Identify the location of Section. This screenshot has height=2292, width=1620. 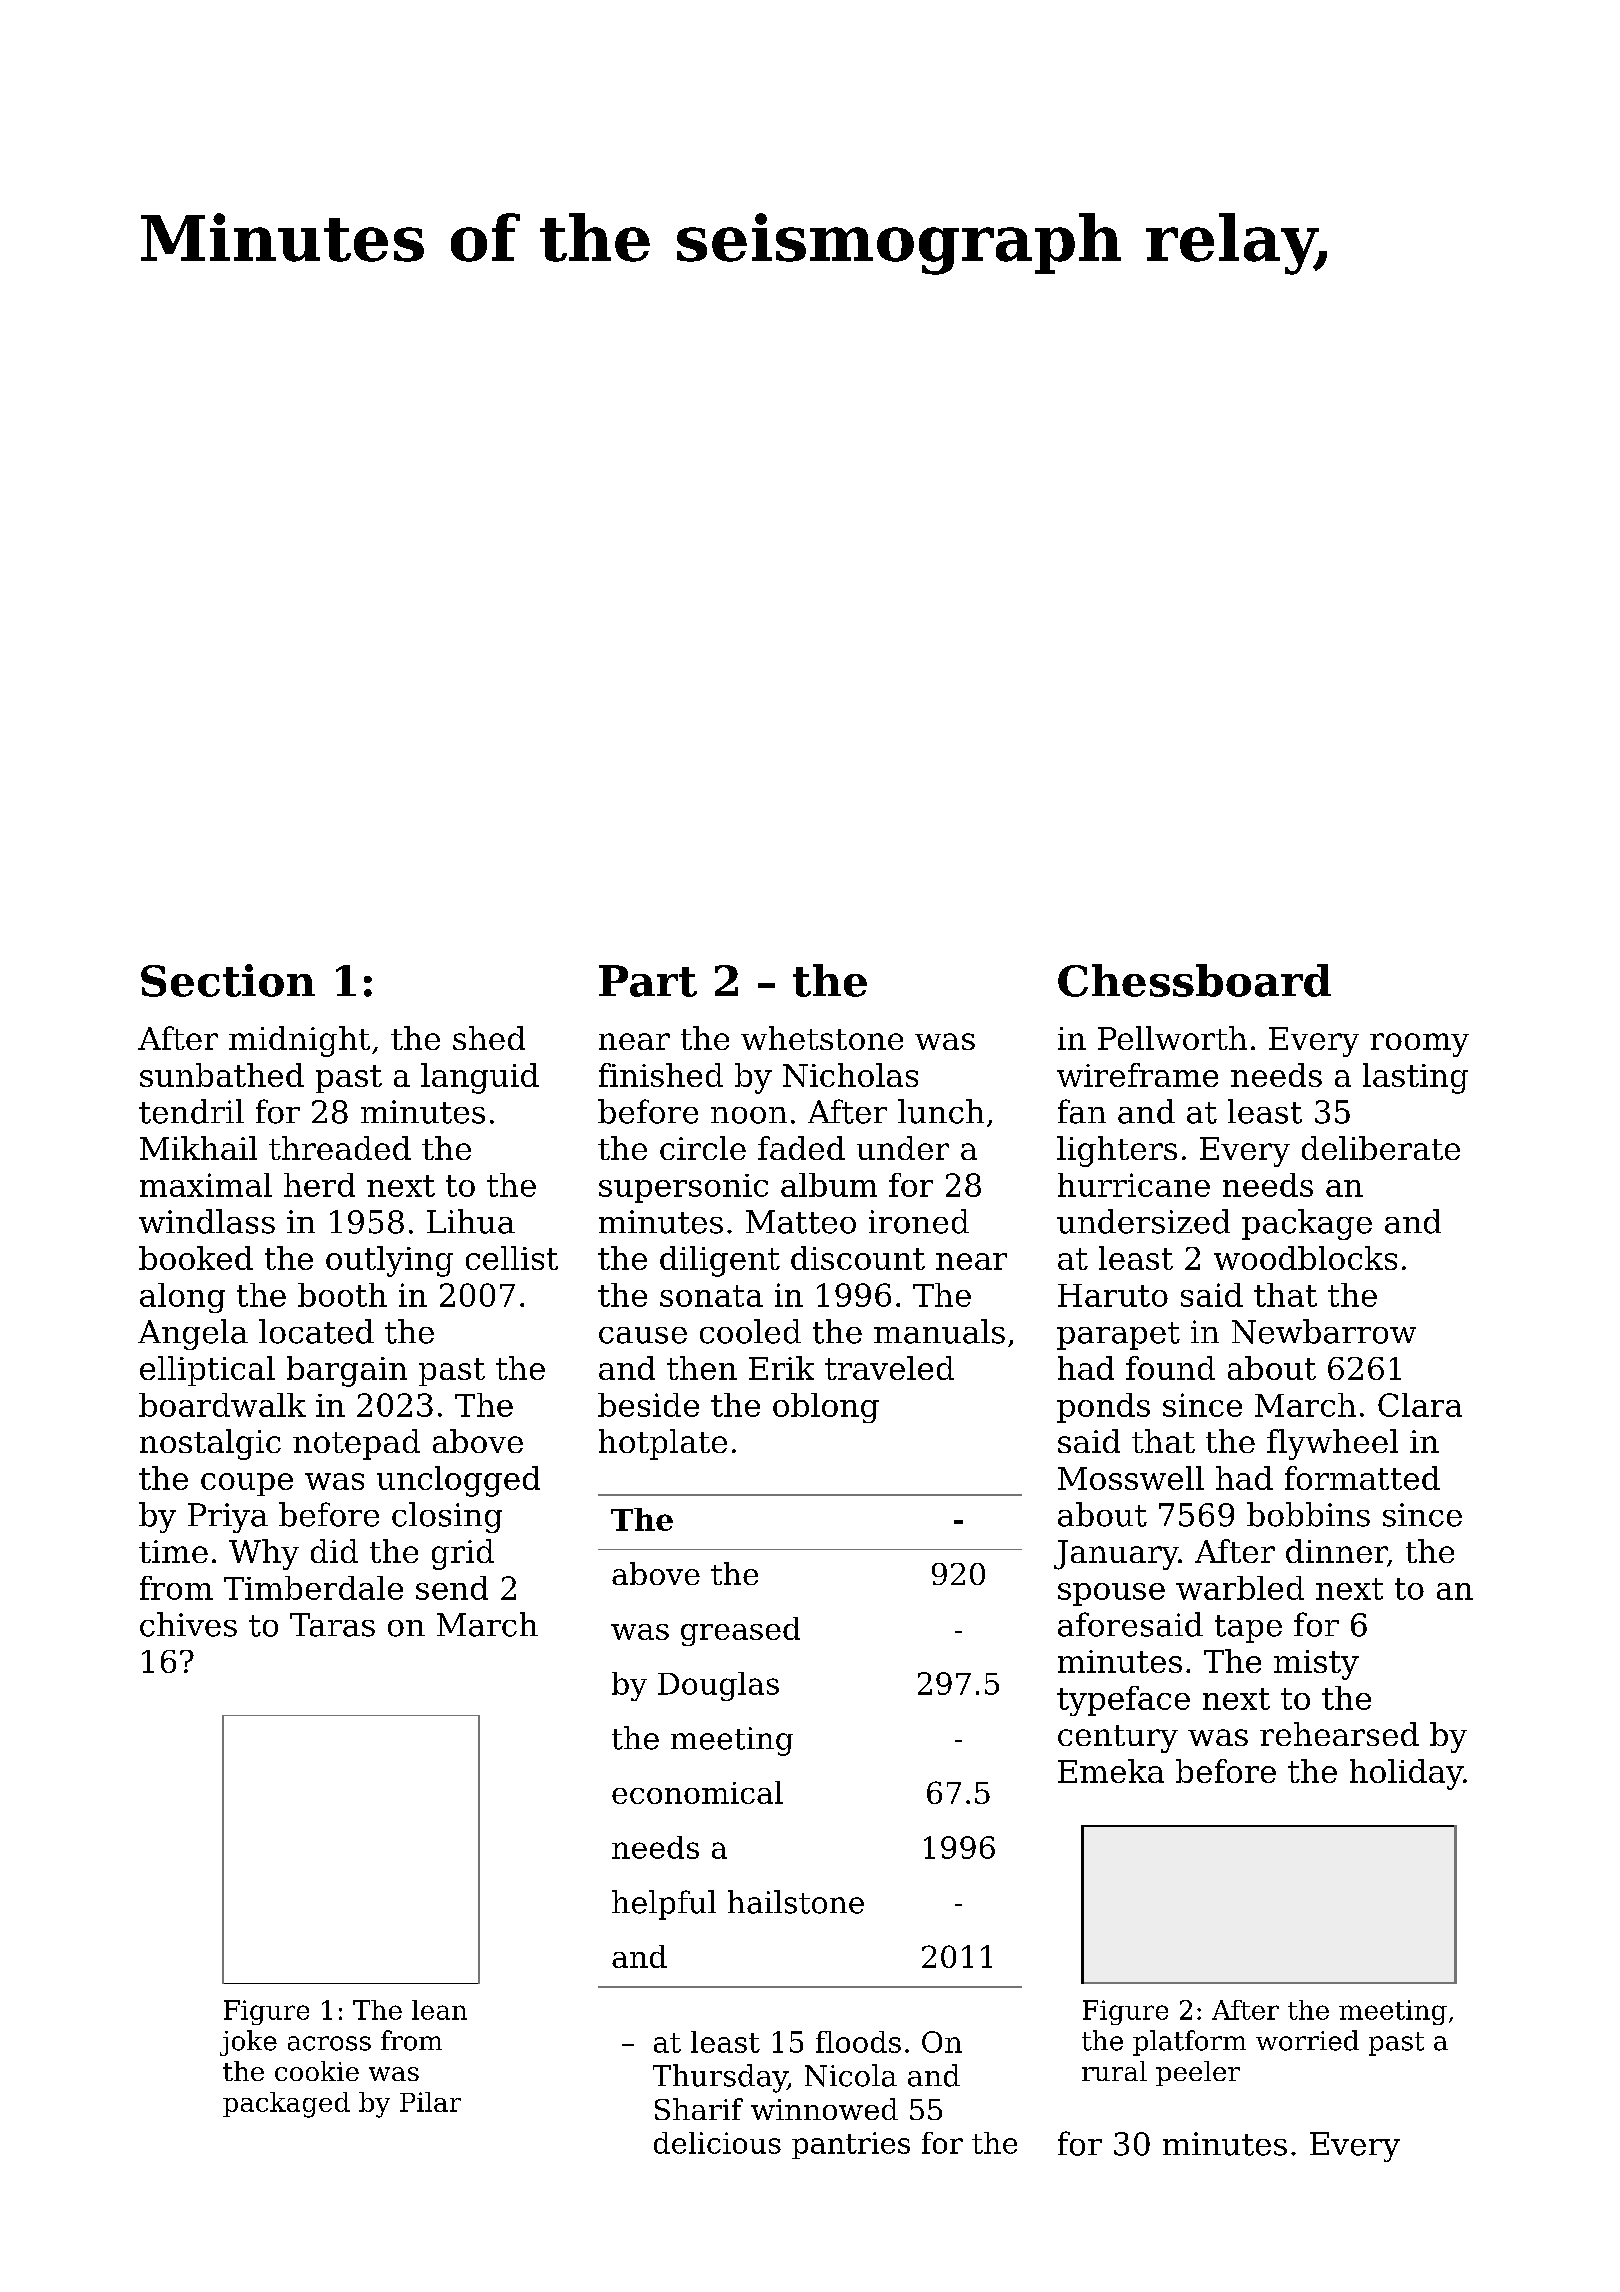
(228, 980).
